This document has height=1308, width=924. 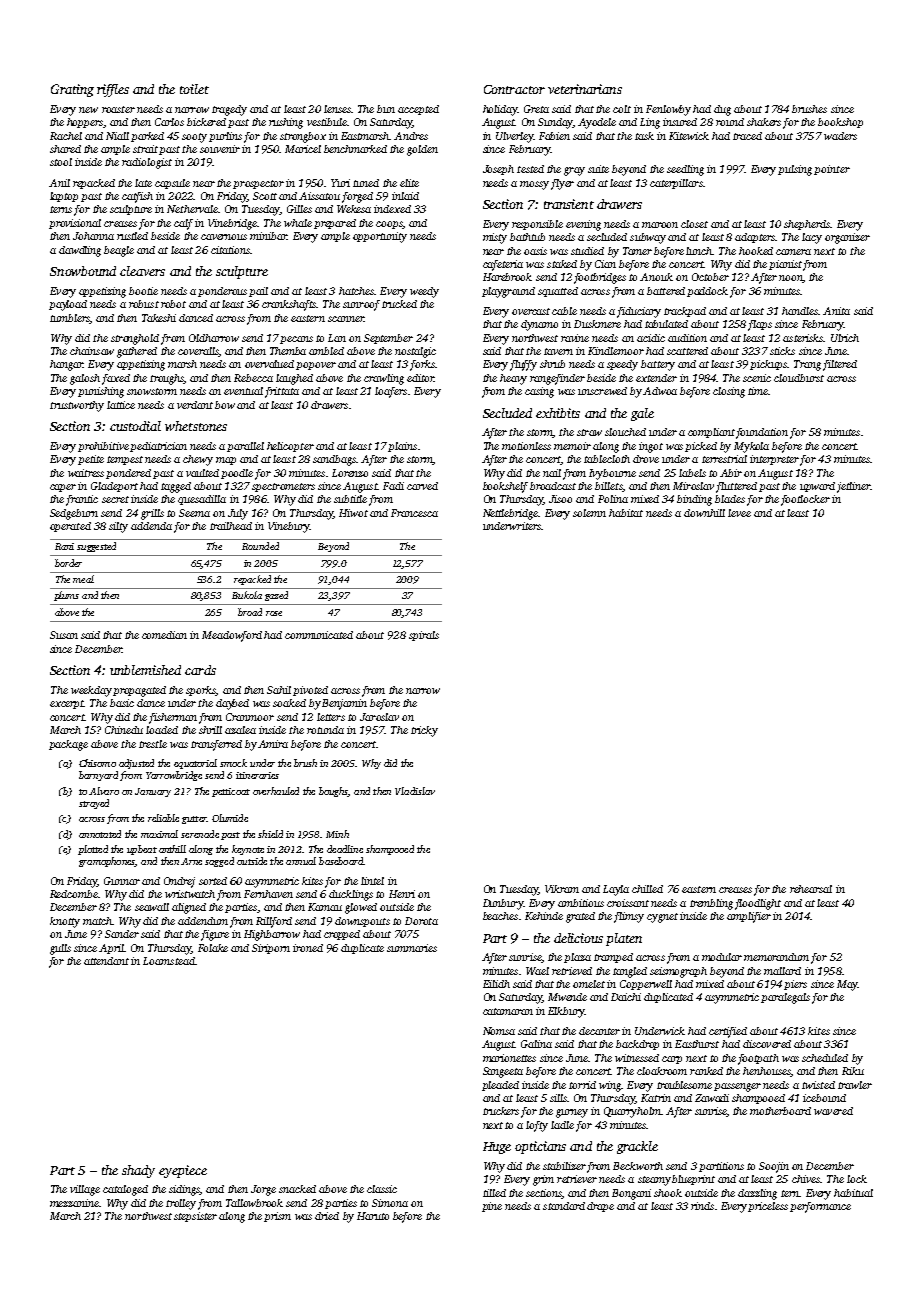 What do you see at coordinates (72, 90) in the document?
I see `Grating` at bounding box center [72, 90].
